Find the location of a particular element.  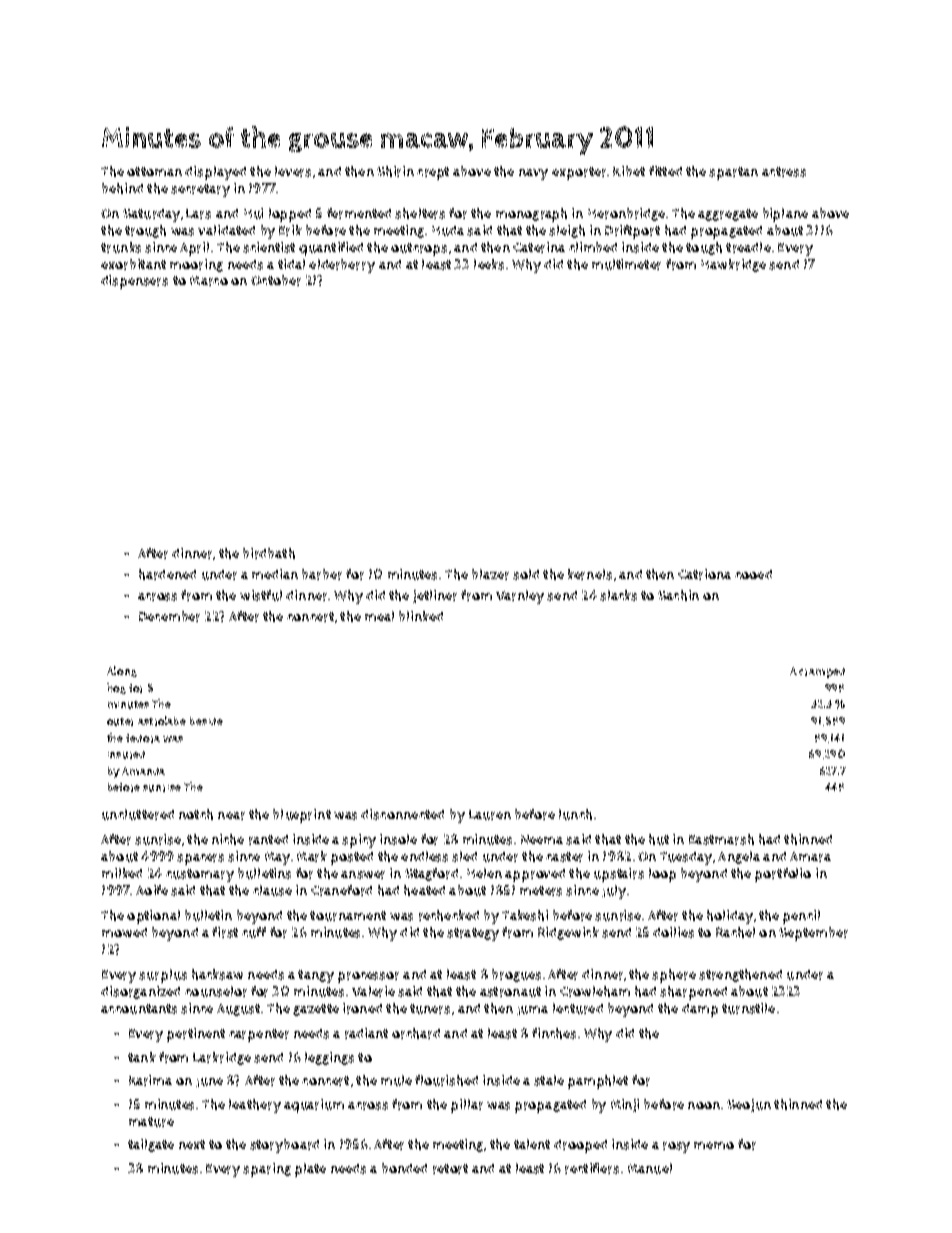

tank is located at coordinates (142, 1057).
